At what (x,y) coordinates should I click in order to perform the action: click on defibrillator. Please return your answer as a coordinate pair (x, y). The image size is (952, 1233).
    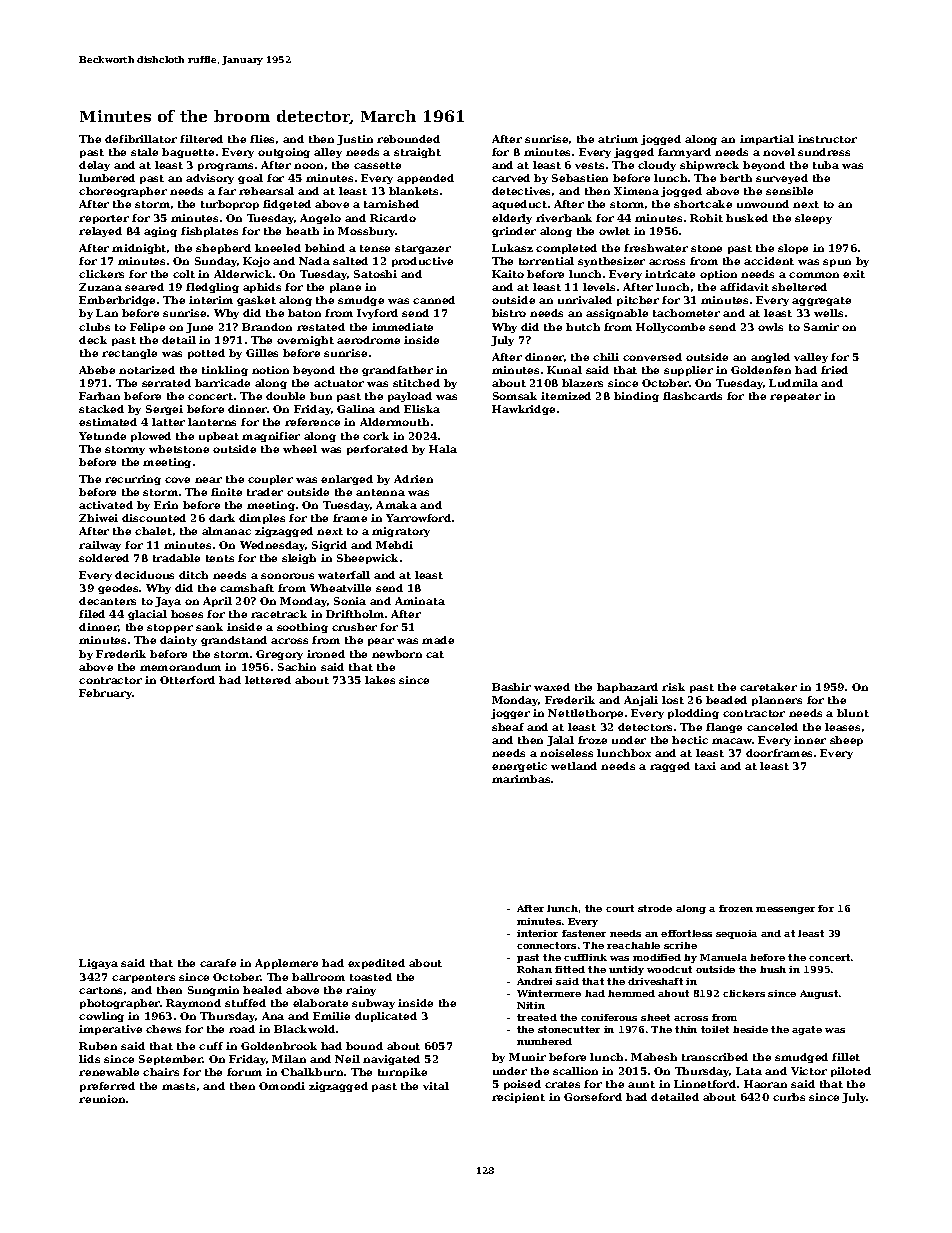
    Looking at the image, I should click on (141, 139).
